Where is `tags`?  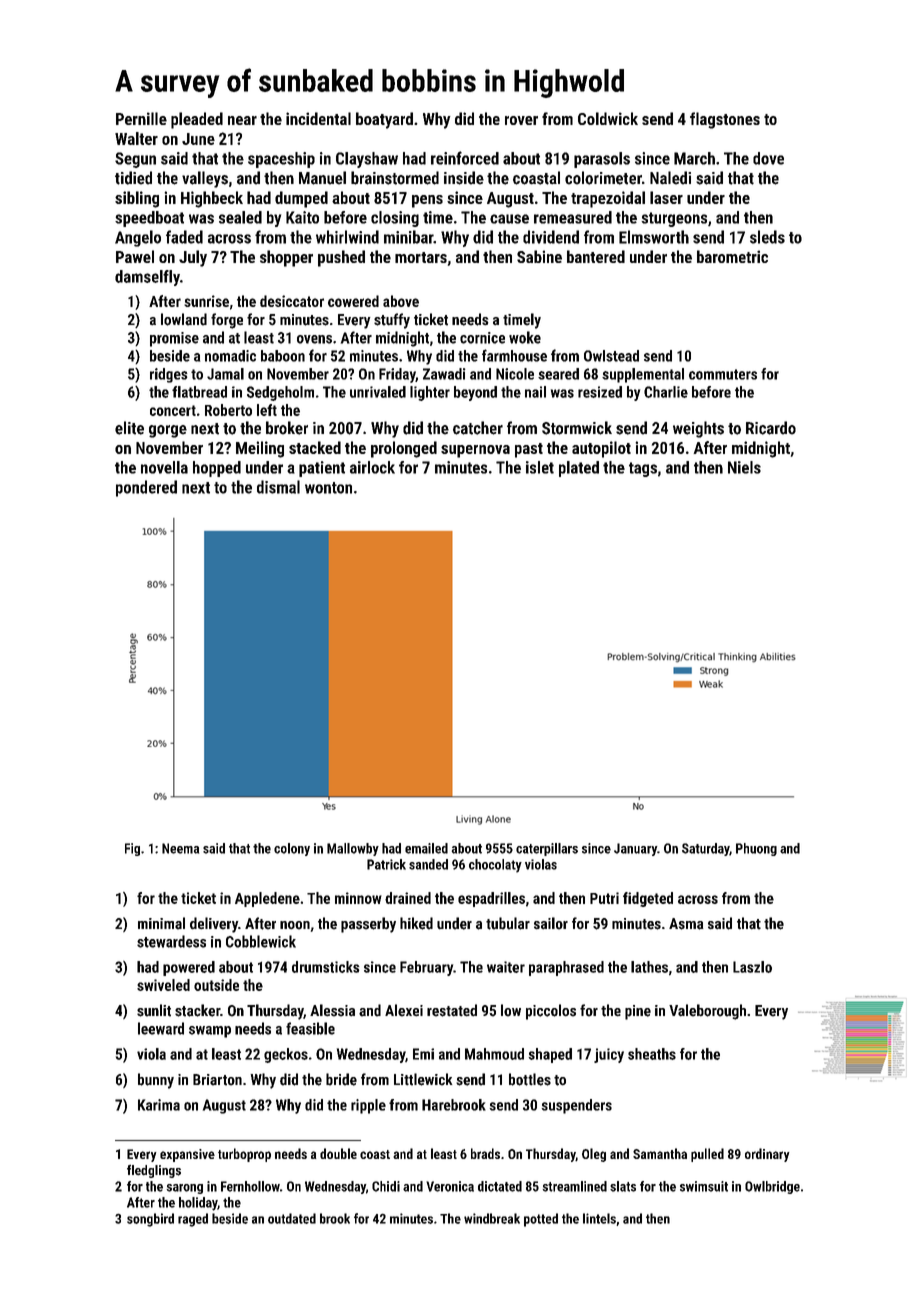
tags is located at coordinates (643, 469).
